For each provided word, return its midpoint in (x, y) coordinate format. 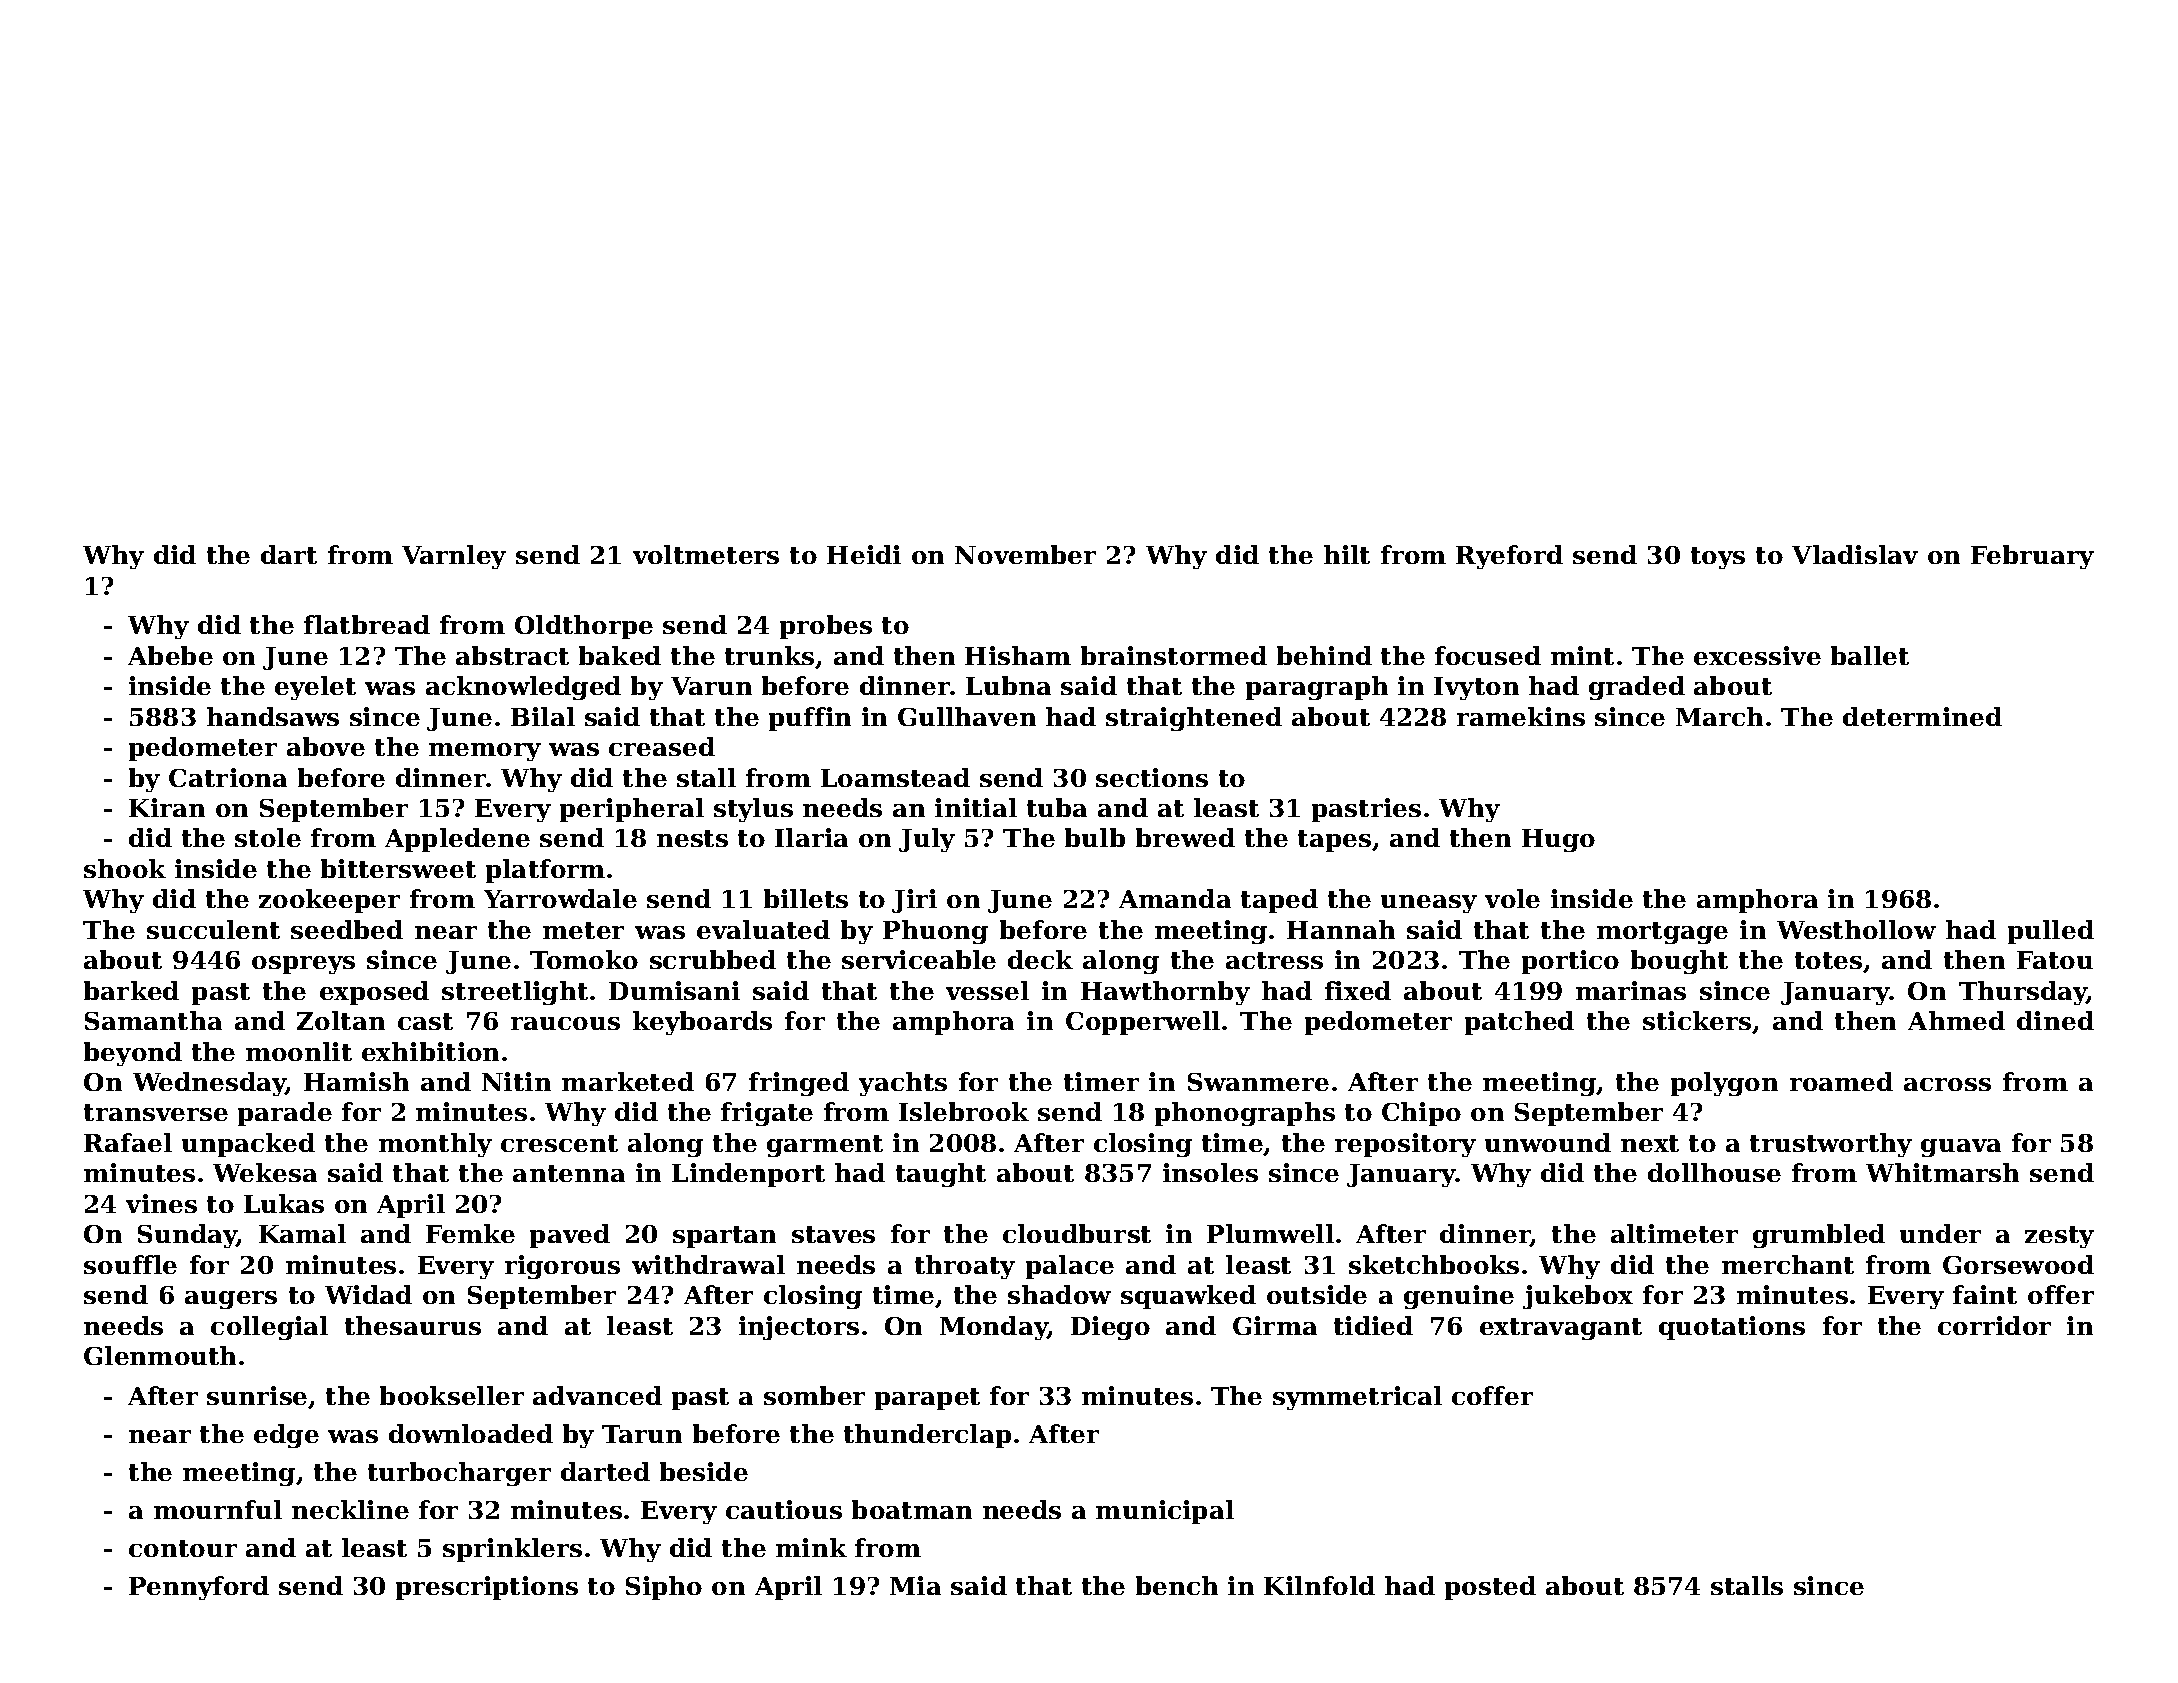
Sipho (664, 1588)
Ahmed (1956, 1020)
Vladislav (1855, 554)
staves (833, 1234)
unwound (1548, 1142)
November (1025, 554)
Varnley (454, 557)
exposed (374, 993)
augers (231, 1300)
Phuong (935, 932)
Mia (915, 1585)
